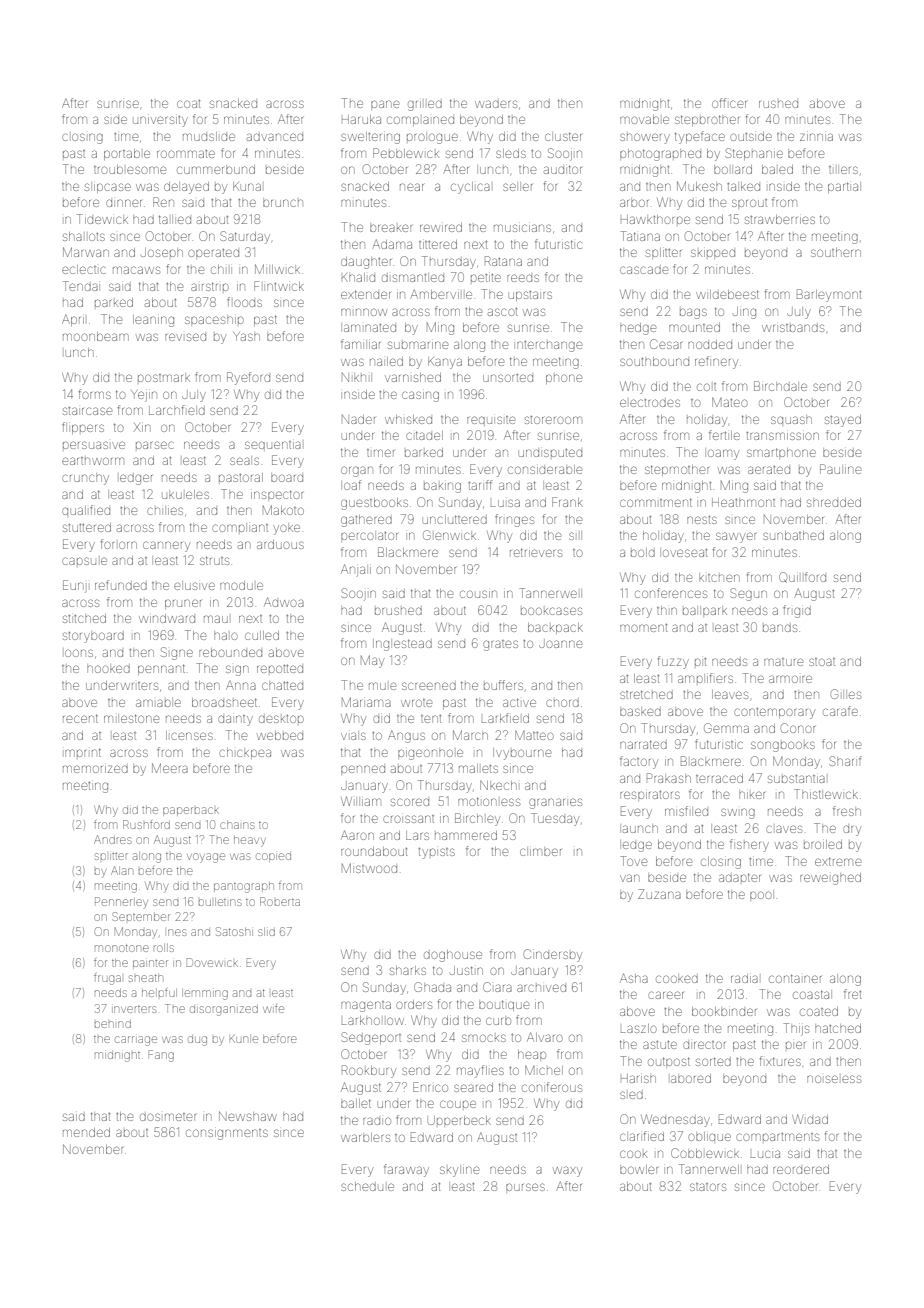 The height and width of the image is (1308, 924). What do you see at coordinates (796, 779) in the image?
I see `substantial` at bounding box center [796, 779].
